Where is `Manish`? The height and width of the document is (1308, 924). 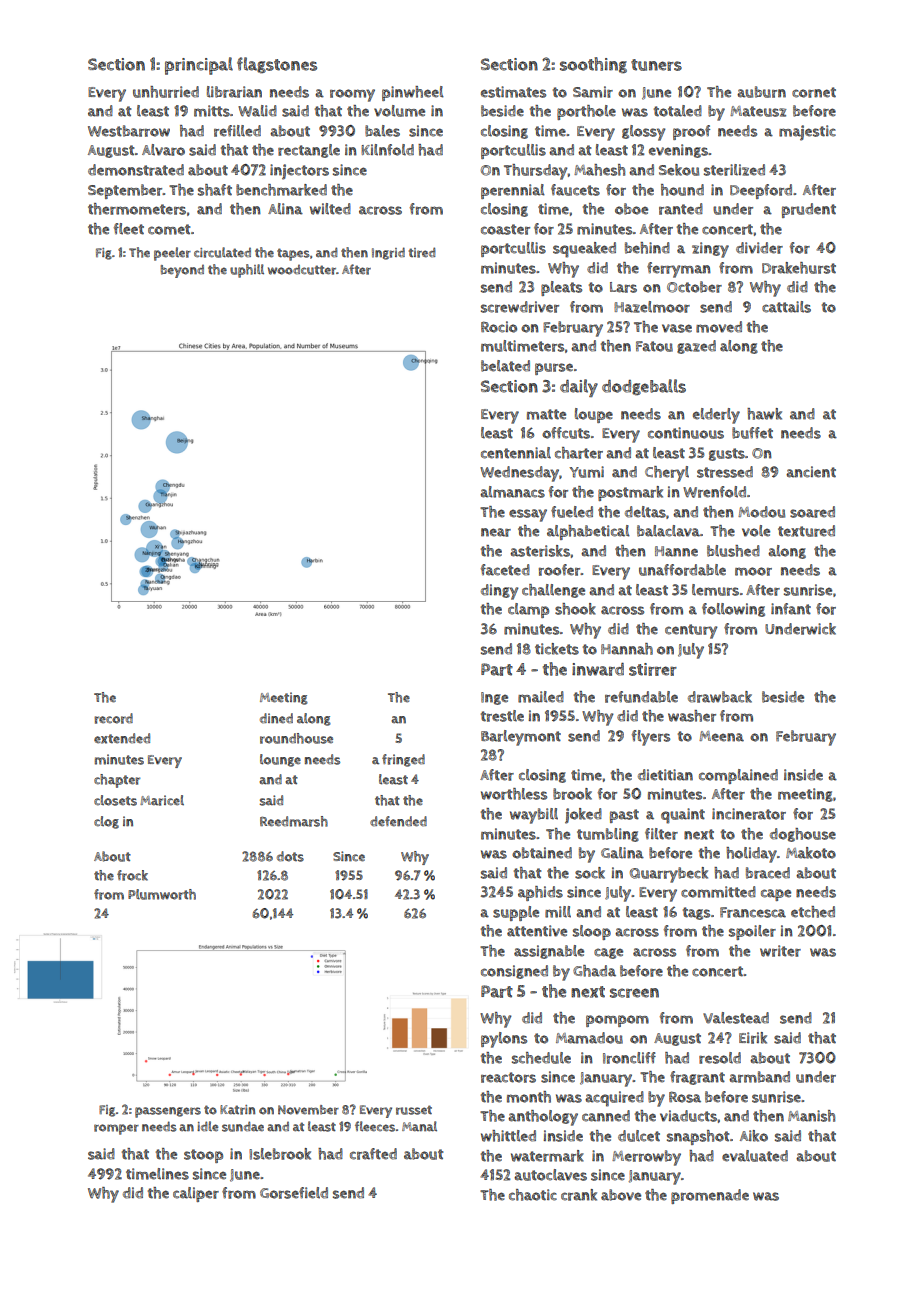 Manish is located at coordinates (811, 1116).
